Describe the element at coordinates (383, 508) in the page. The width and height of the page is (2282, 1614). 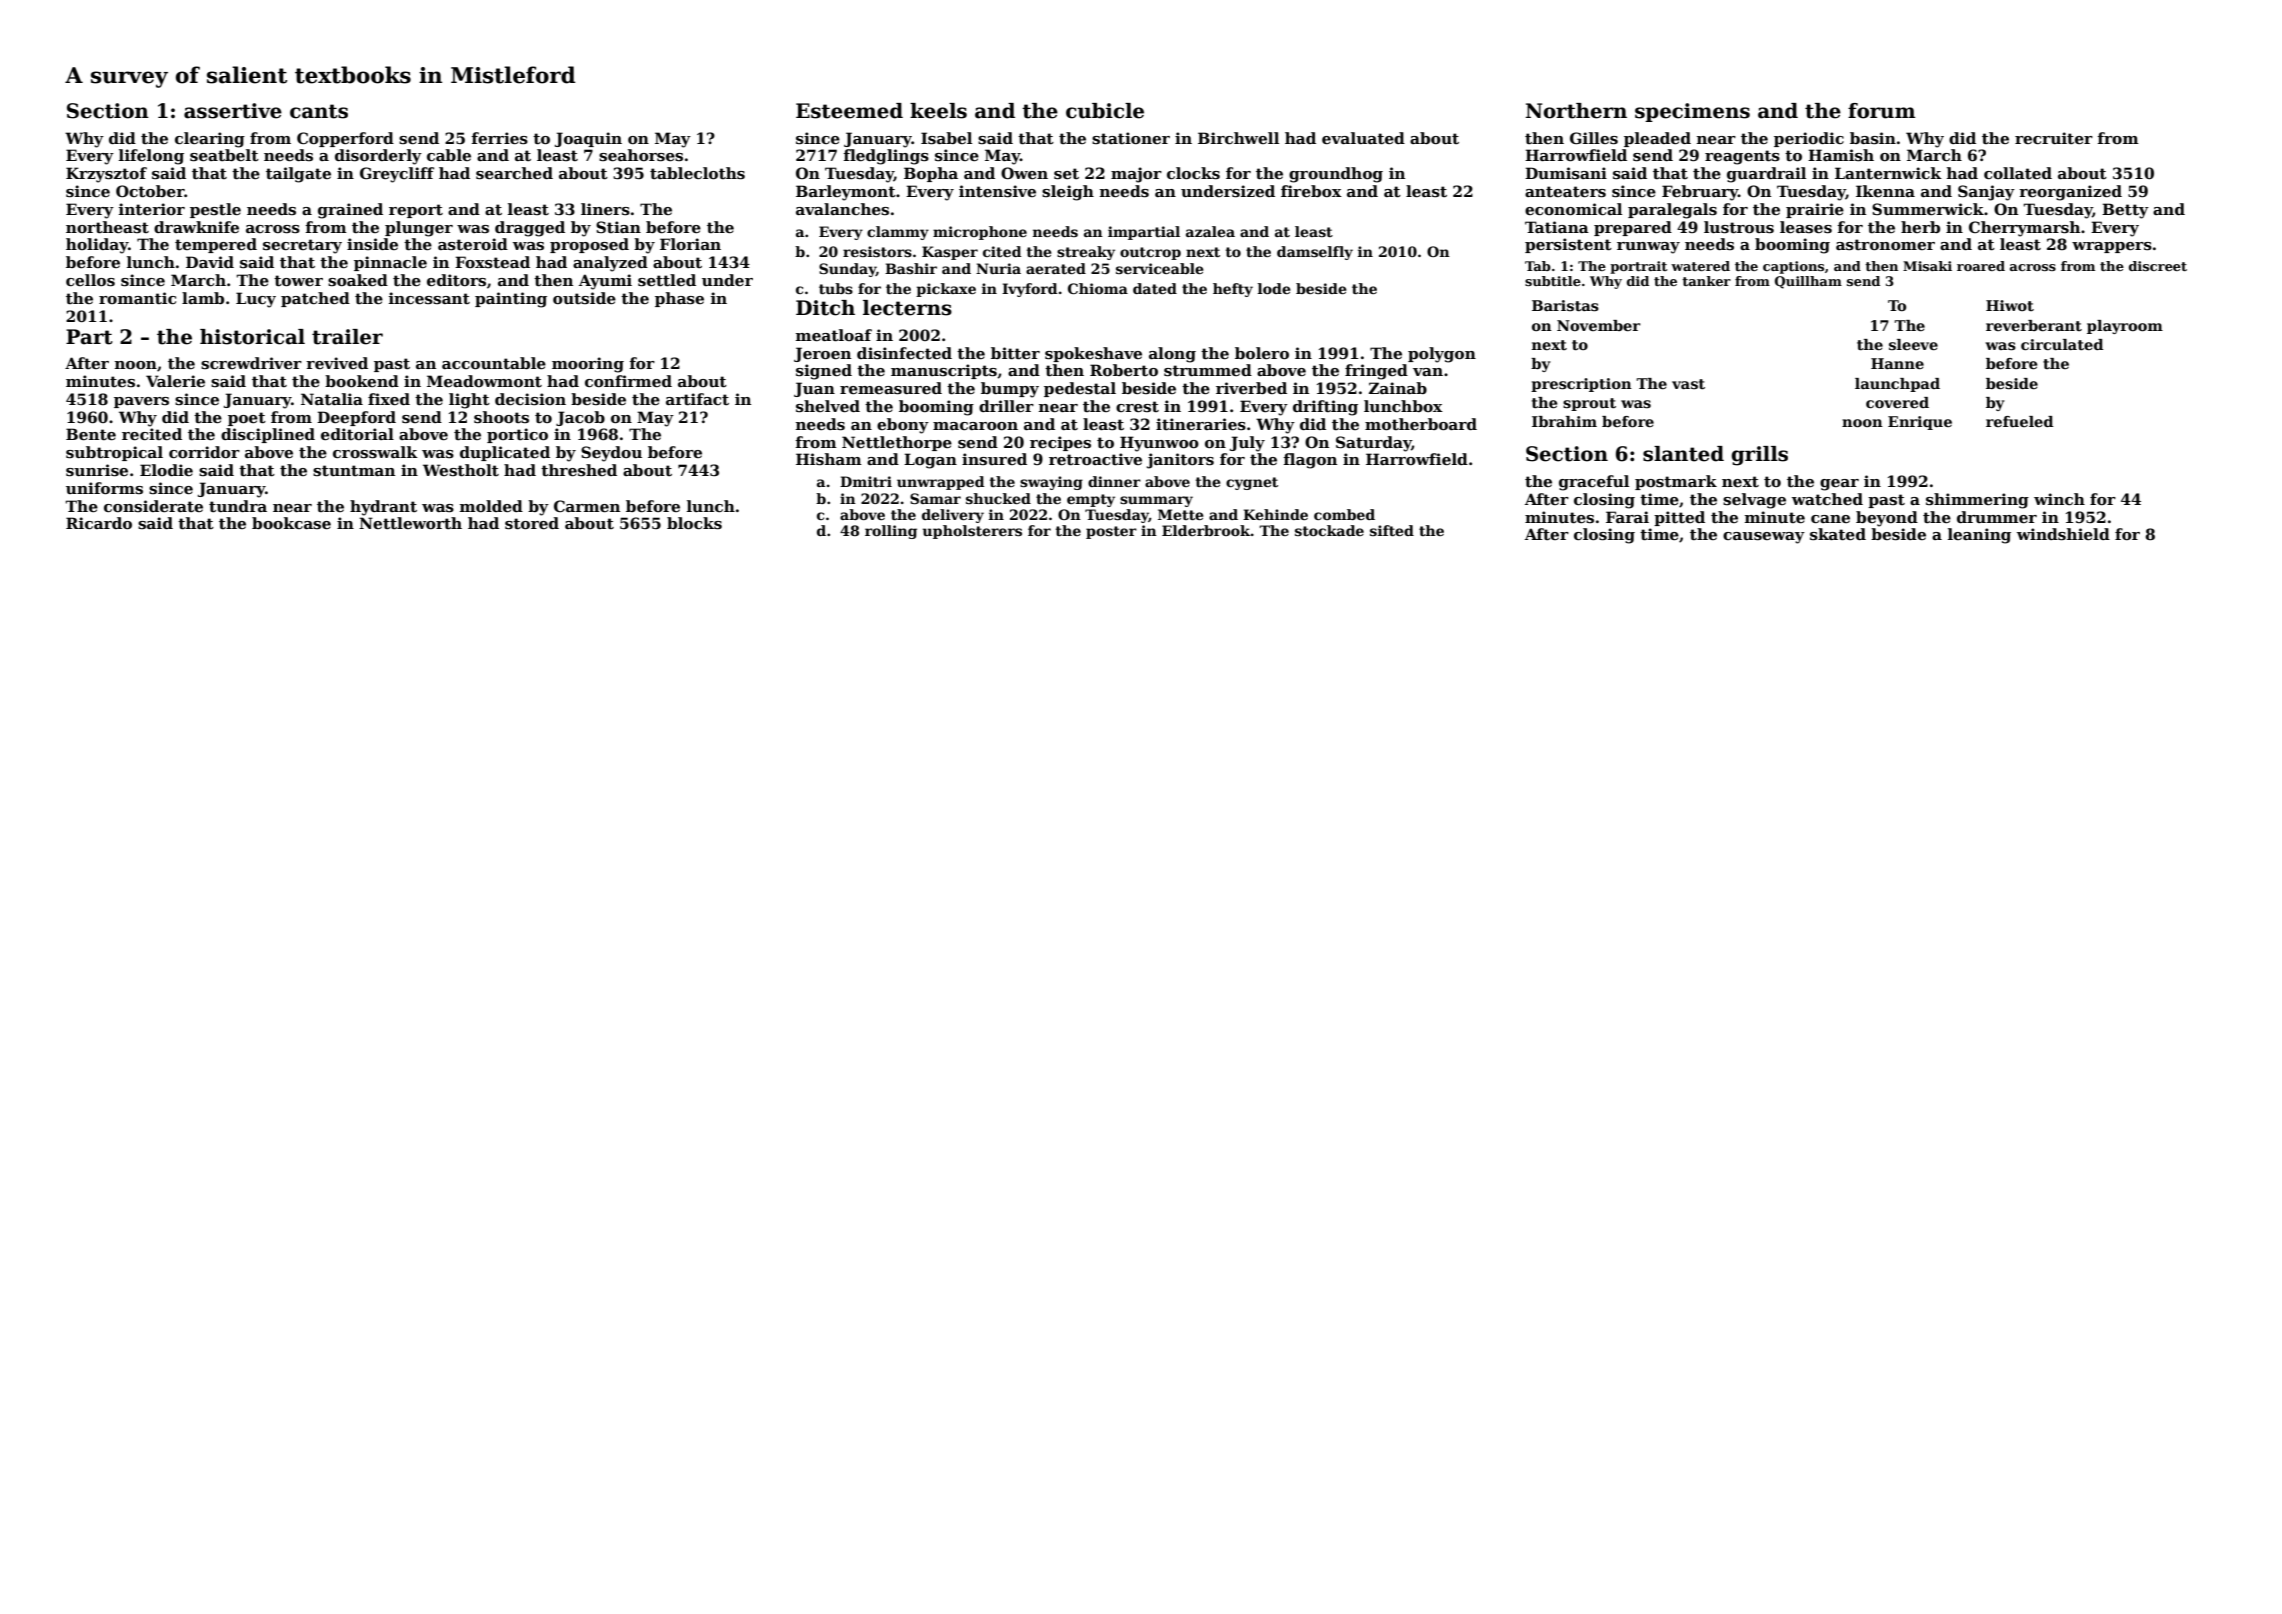
I see `hydrant` at that location.
